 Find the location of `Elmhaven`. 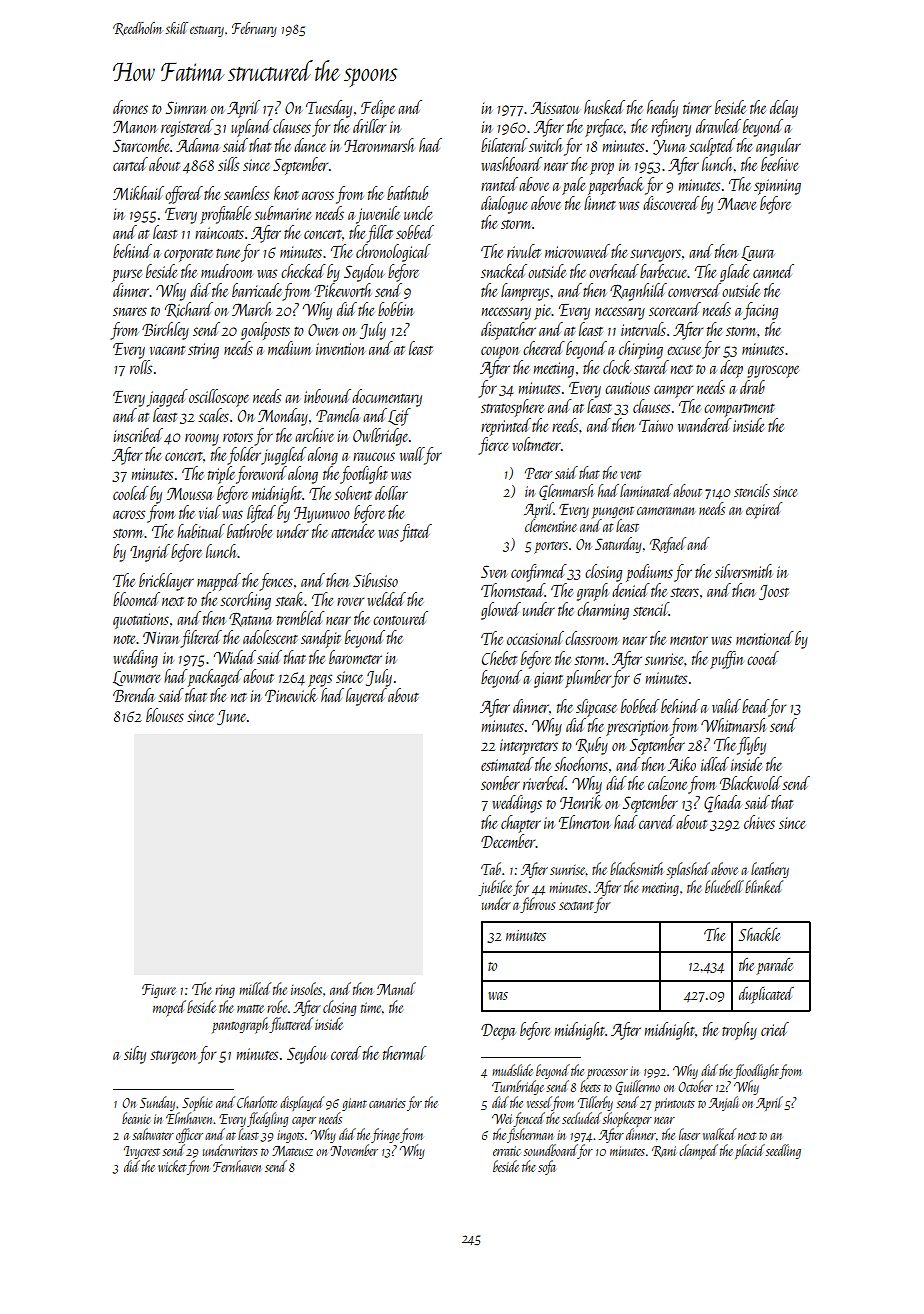

Elmhaven is located at coordinates (190, 1118).
